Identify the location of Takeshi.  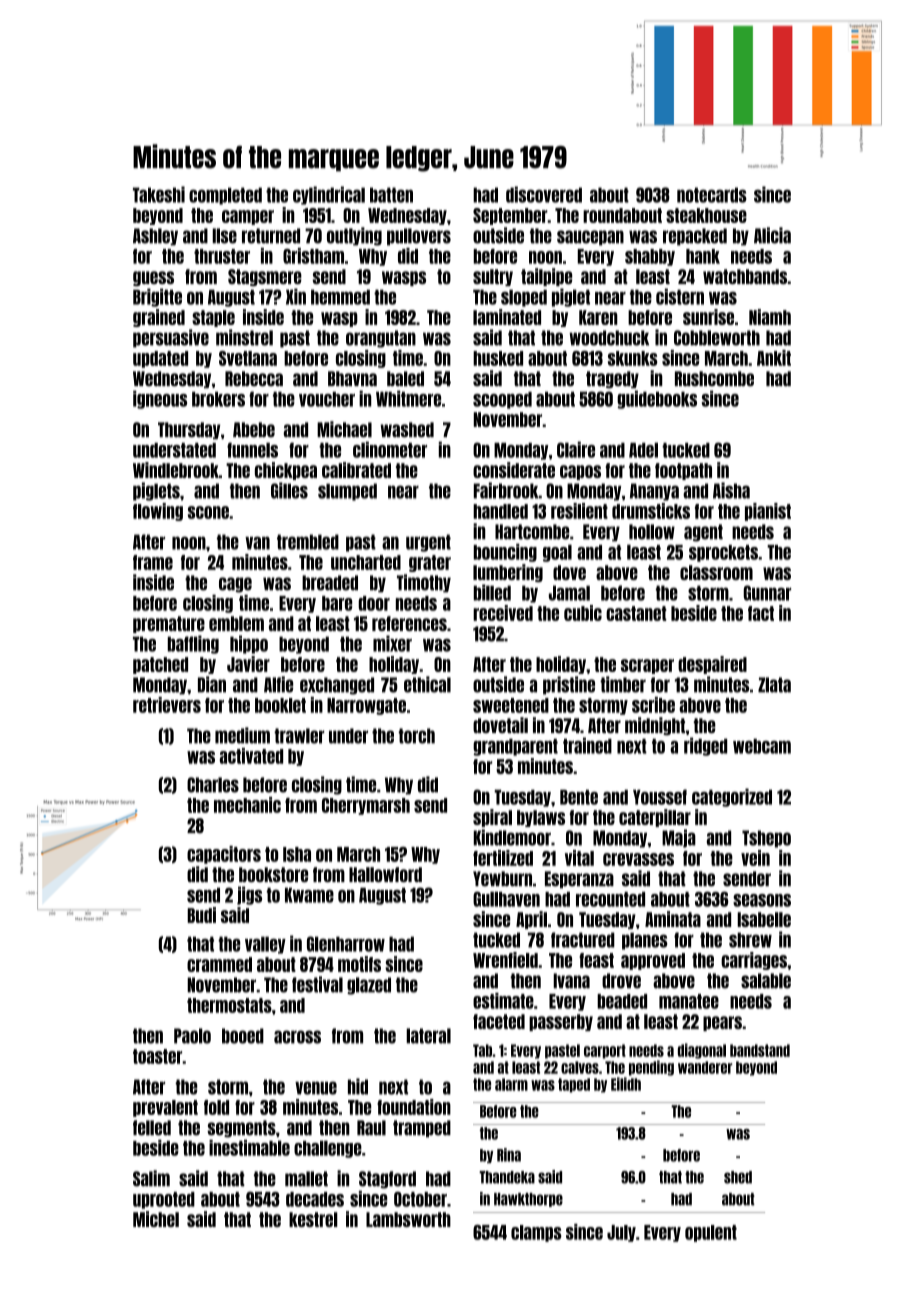
(159, 194).
